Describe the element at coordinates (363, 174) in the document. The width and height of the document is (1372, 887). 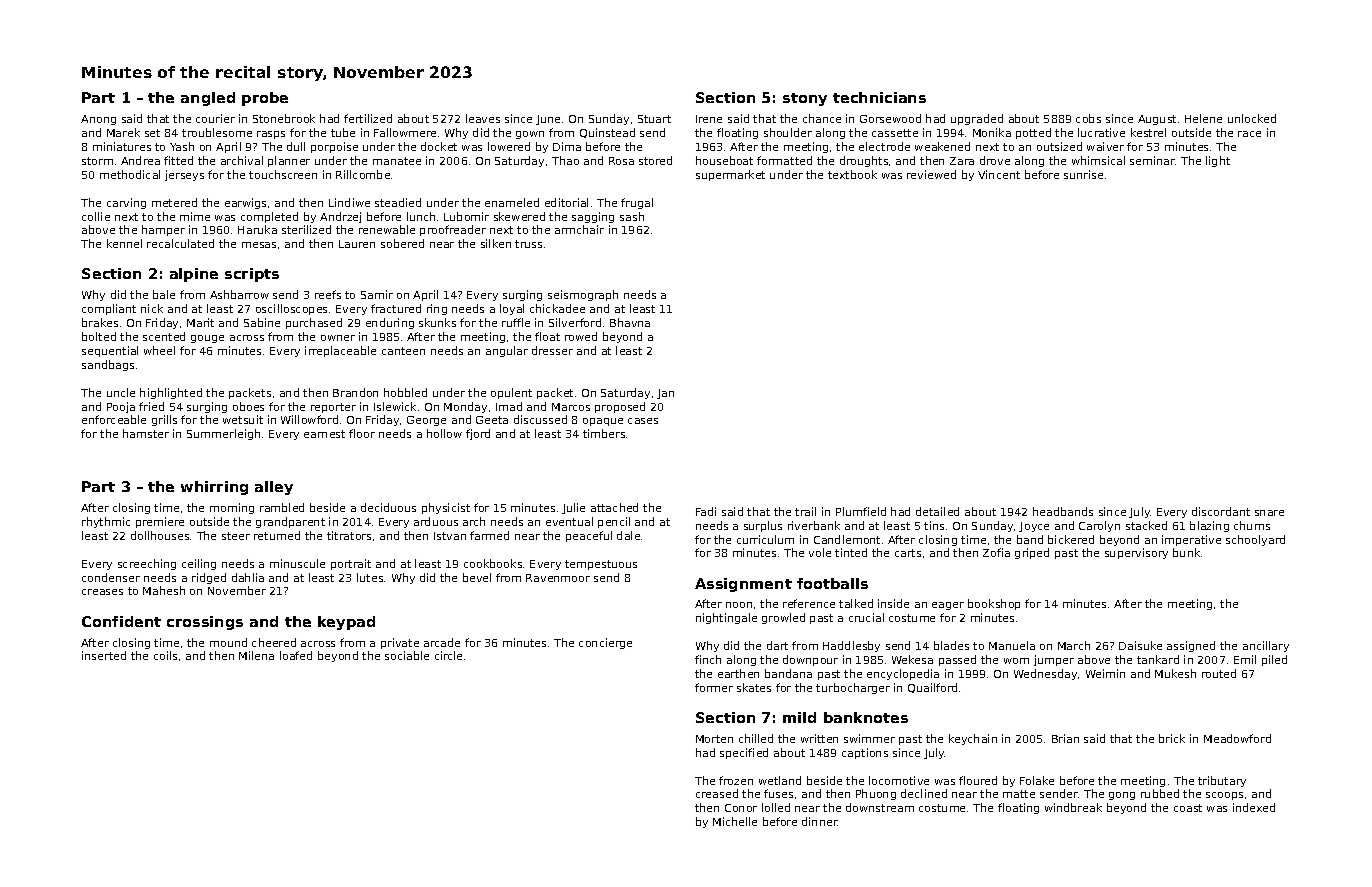
I see `Rillcombe` at that location.
